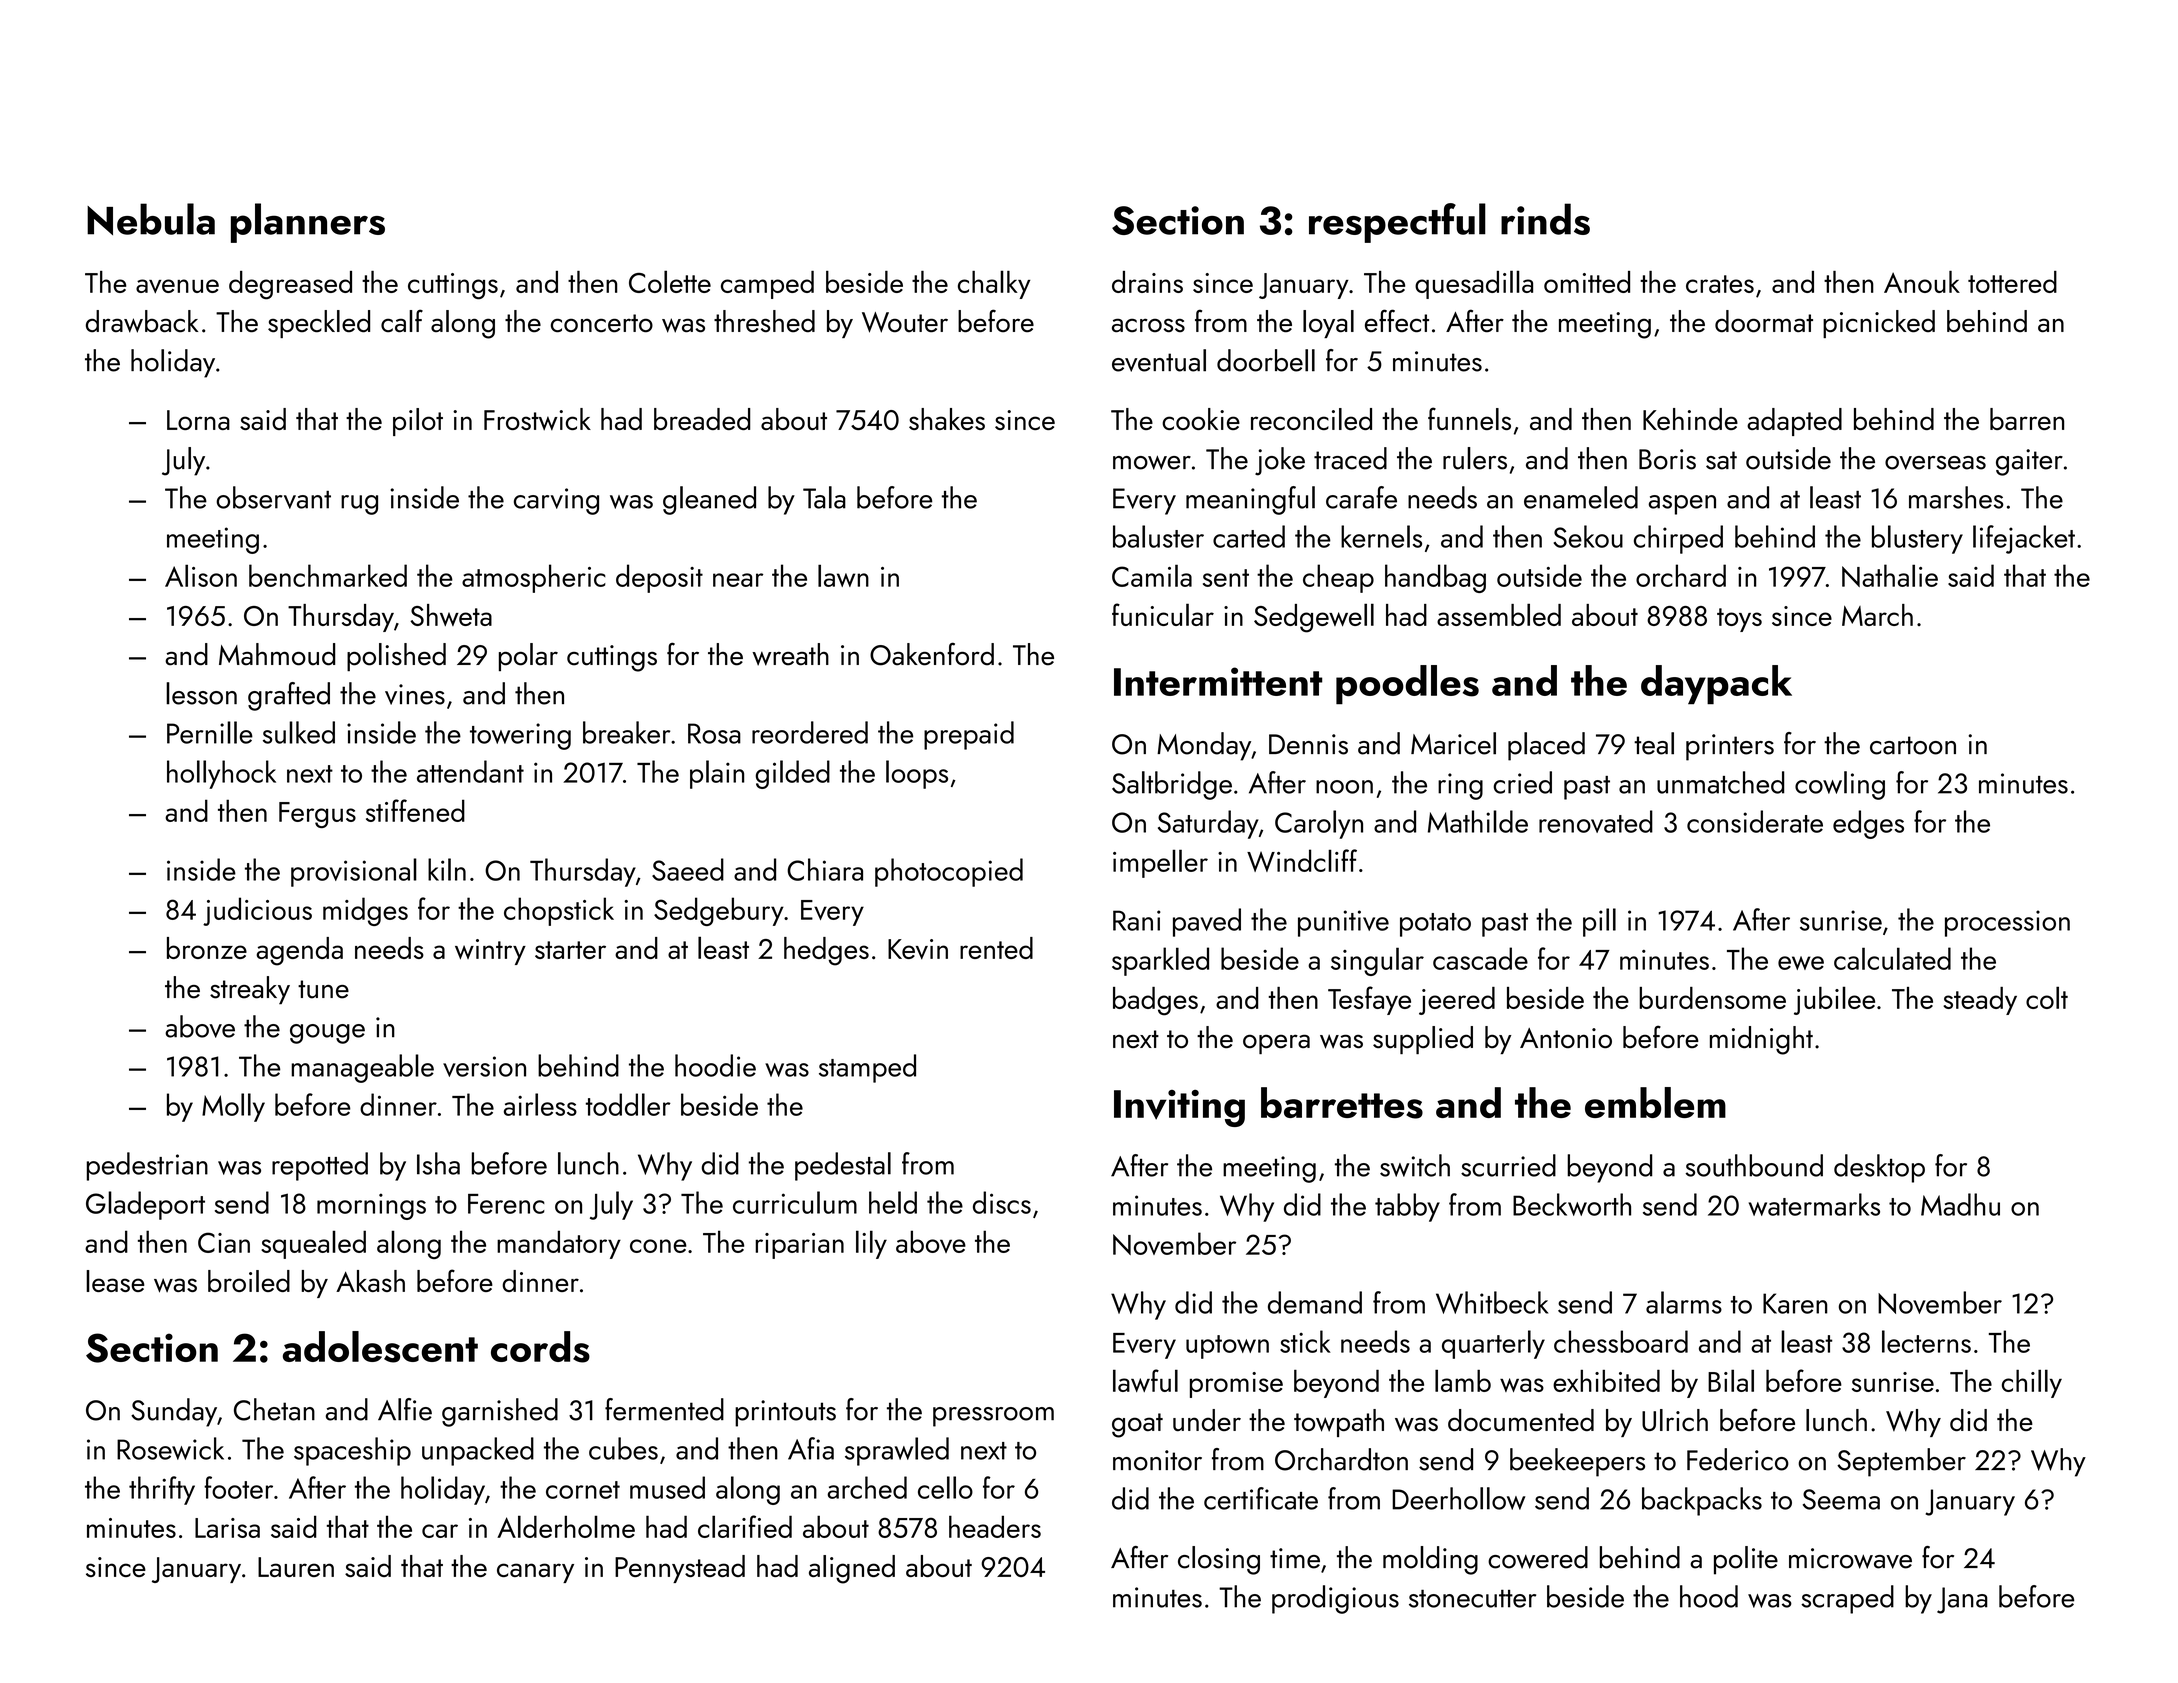  What do you see at coordinates (670, 281) in the screenshot?
I see `Colette` at bounding box center [670, 281].
